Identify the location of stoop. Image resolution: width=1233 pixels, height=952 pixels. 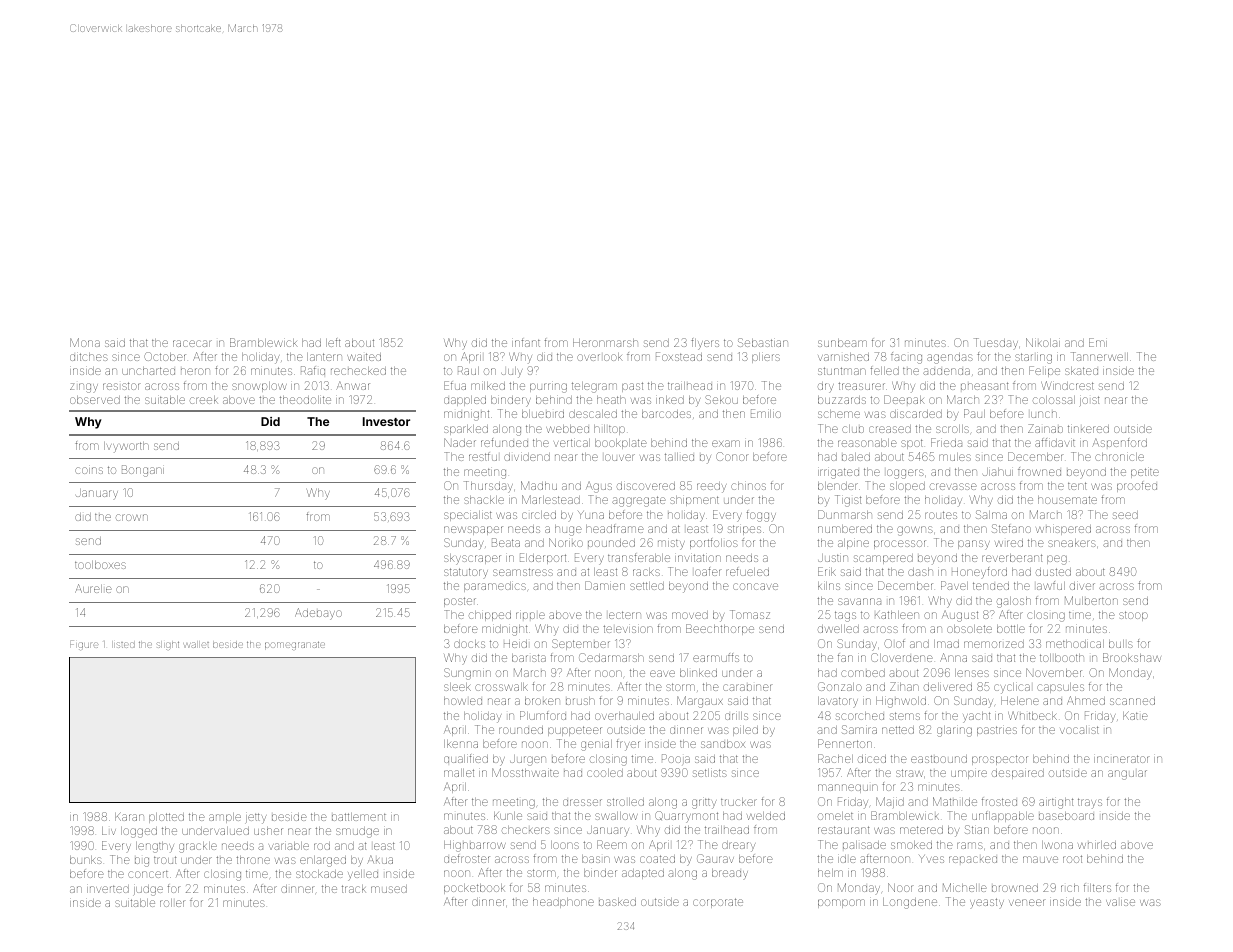
(1133, 616).
